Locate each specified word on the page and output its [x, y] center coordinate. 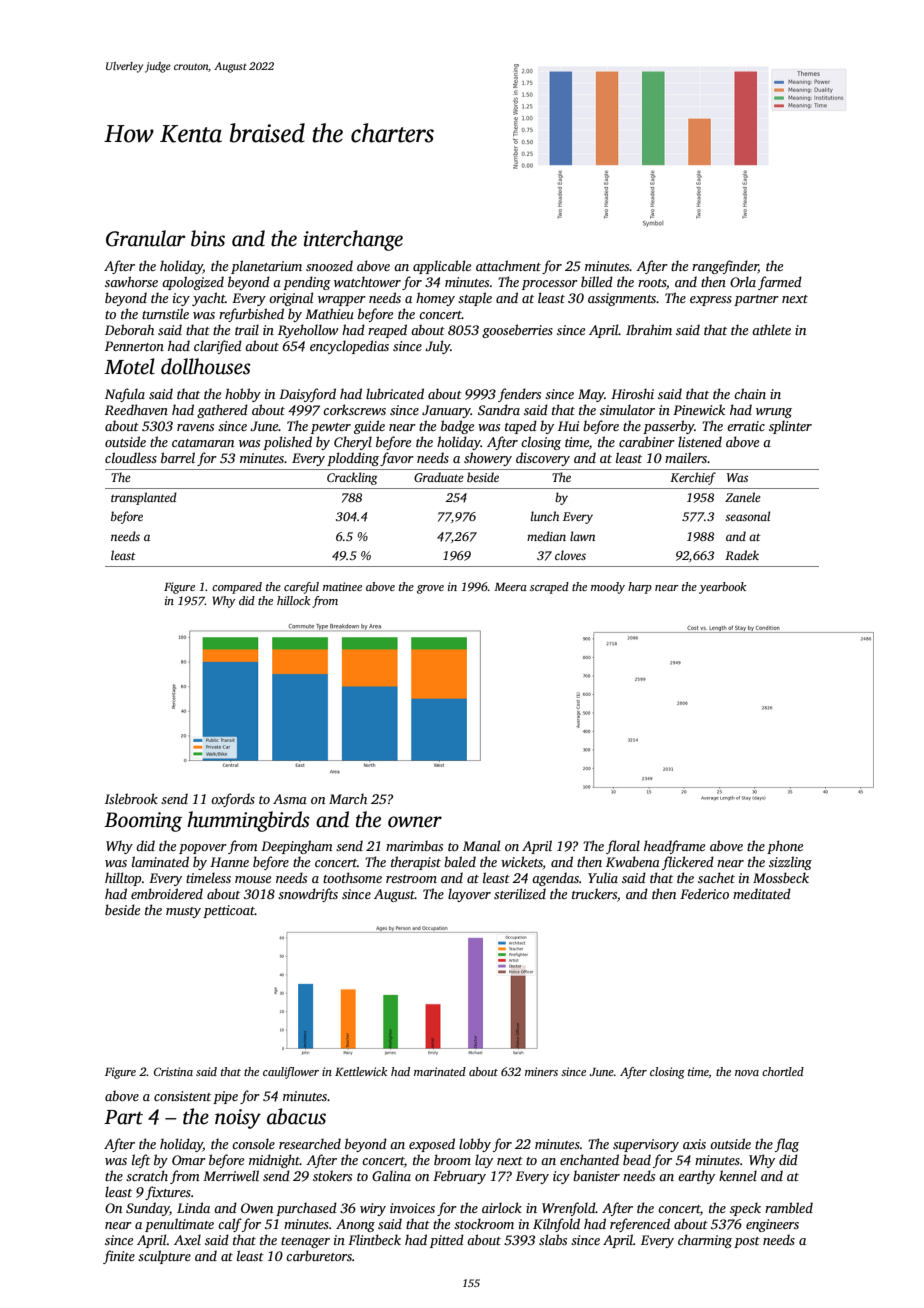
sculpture [164, 1257]
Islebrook [131, 798]
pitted [447, 1241]
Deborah [129, 329]
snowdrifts [308, 895]
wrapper [342, 301]
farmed [780, 283]
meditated [762, 893]
